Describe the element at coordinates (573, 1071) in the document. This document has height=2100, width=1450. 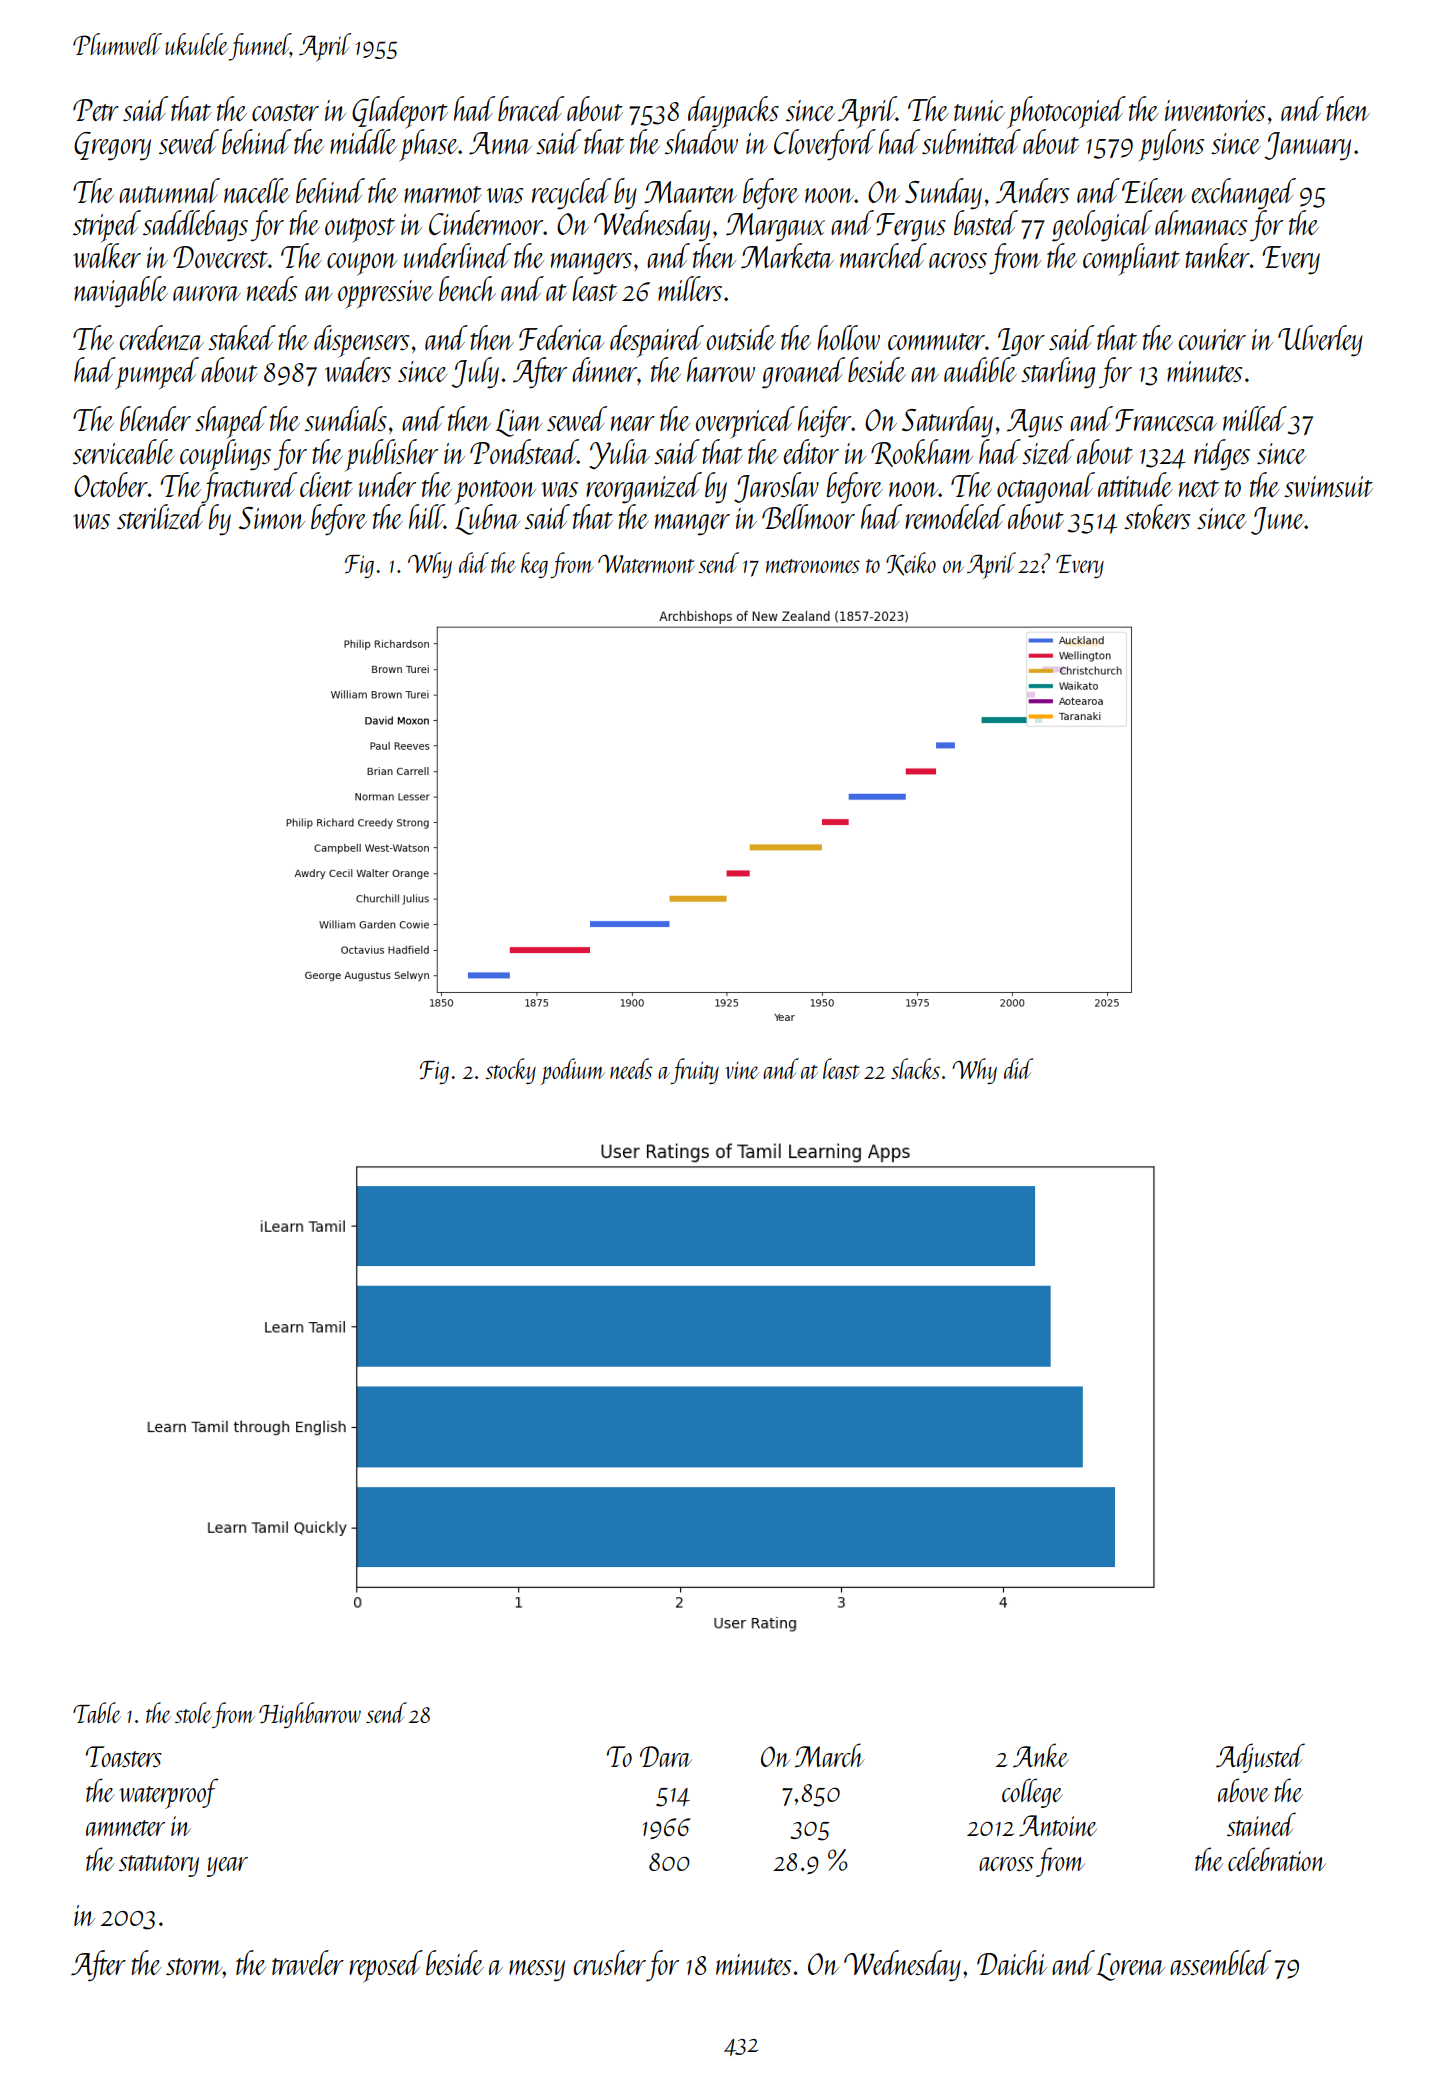
I see `podium` at that location.
